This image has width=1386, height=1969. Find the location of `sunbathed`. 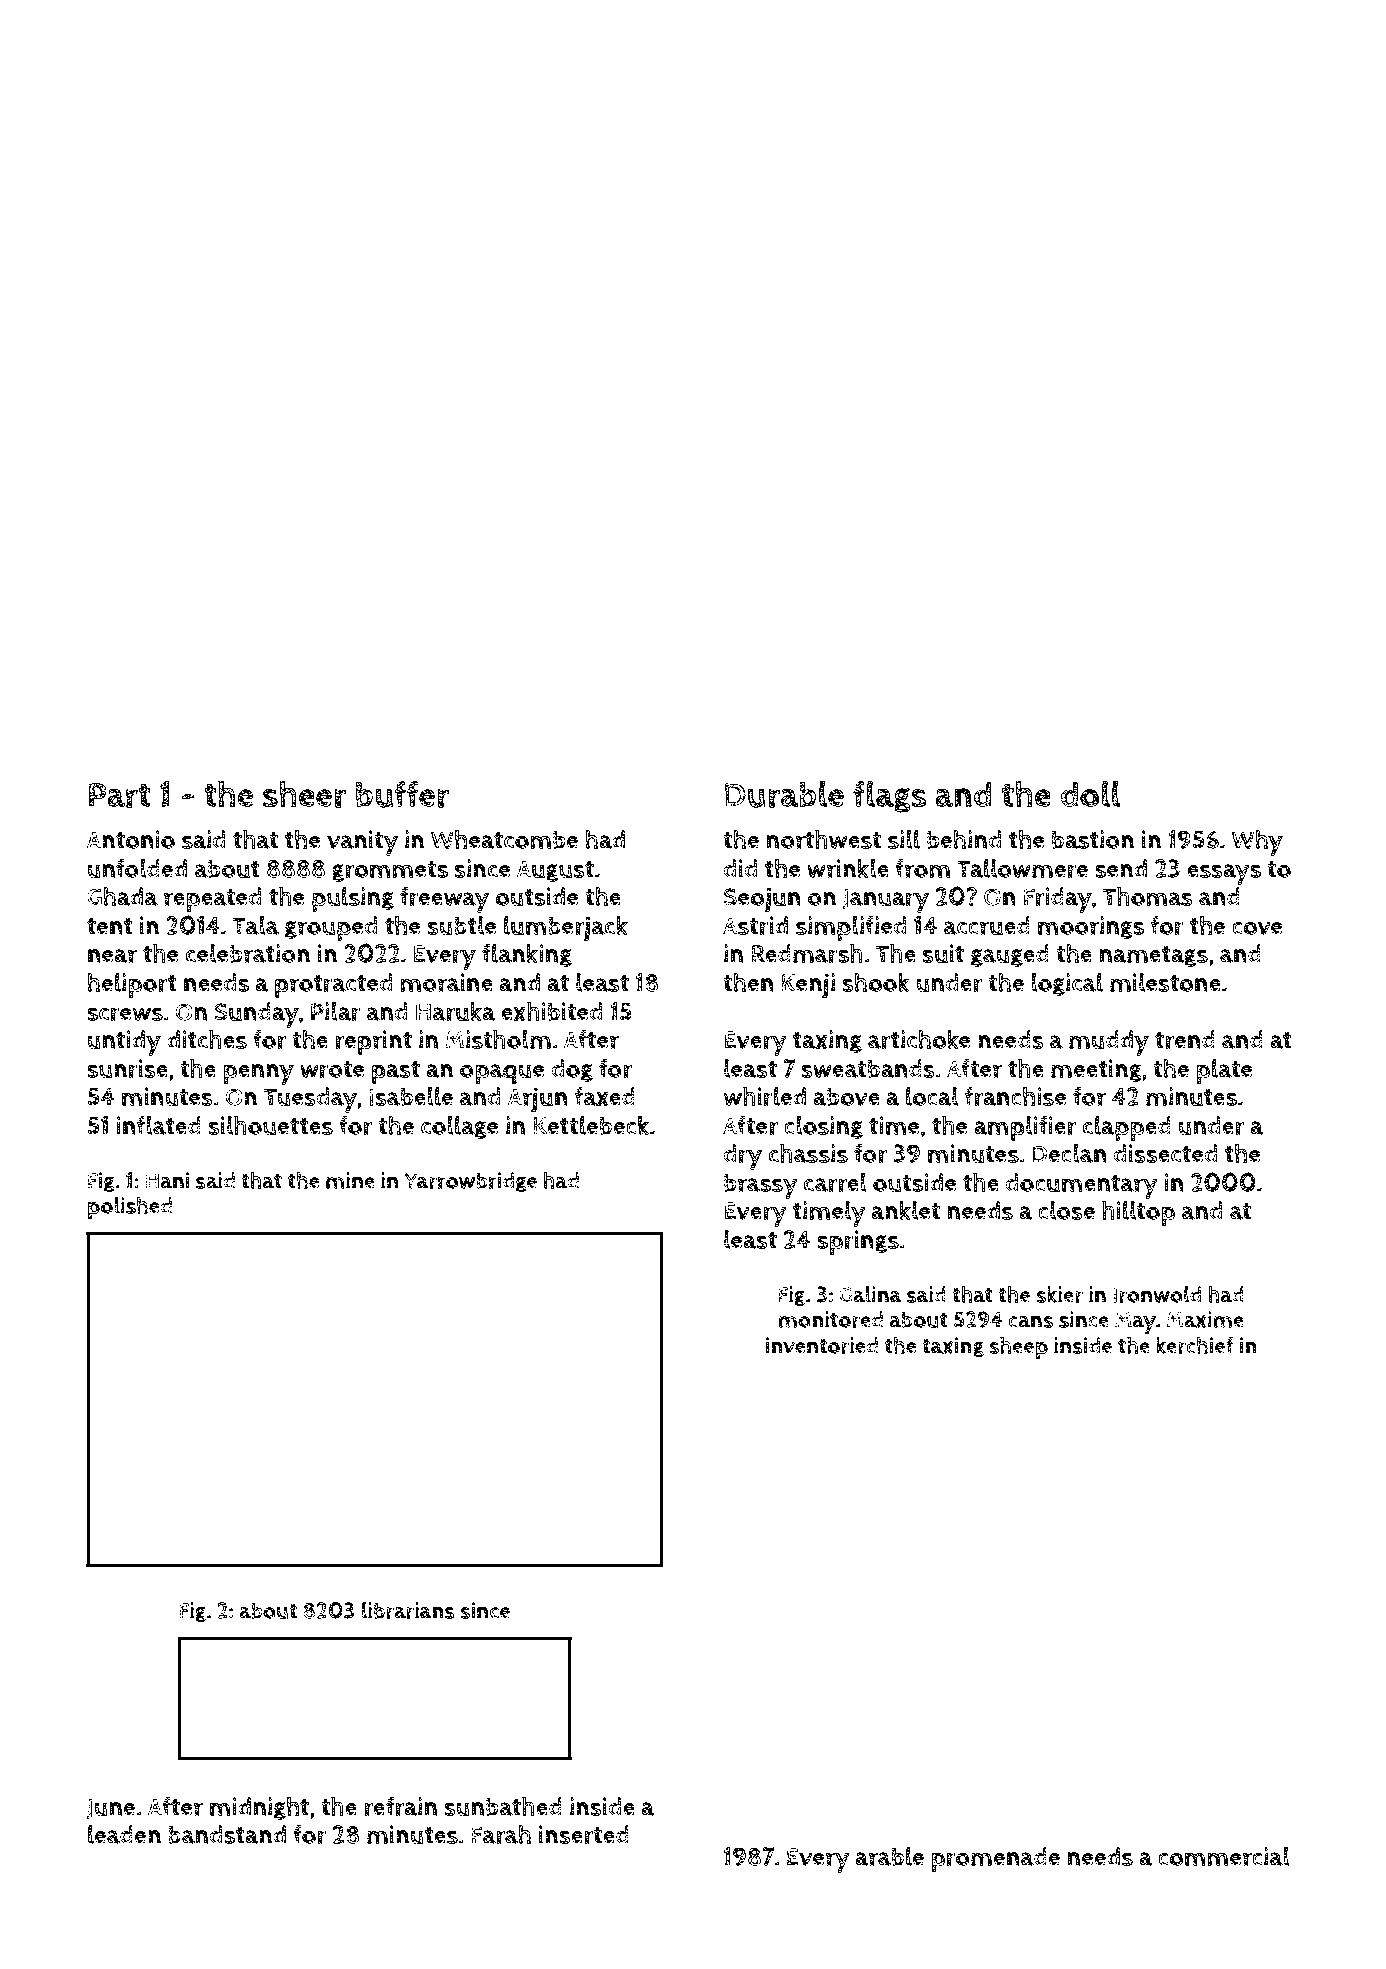

sunbathed is located at coordinates (503, 1806).
